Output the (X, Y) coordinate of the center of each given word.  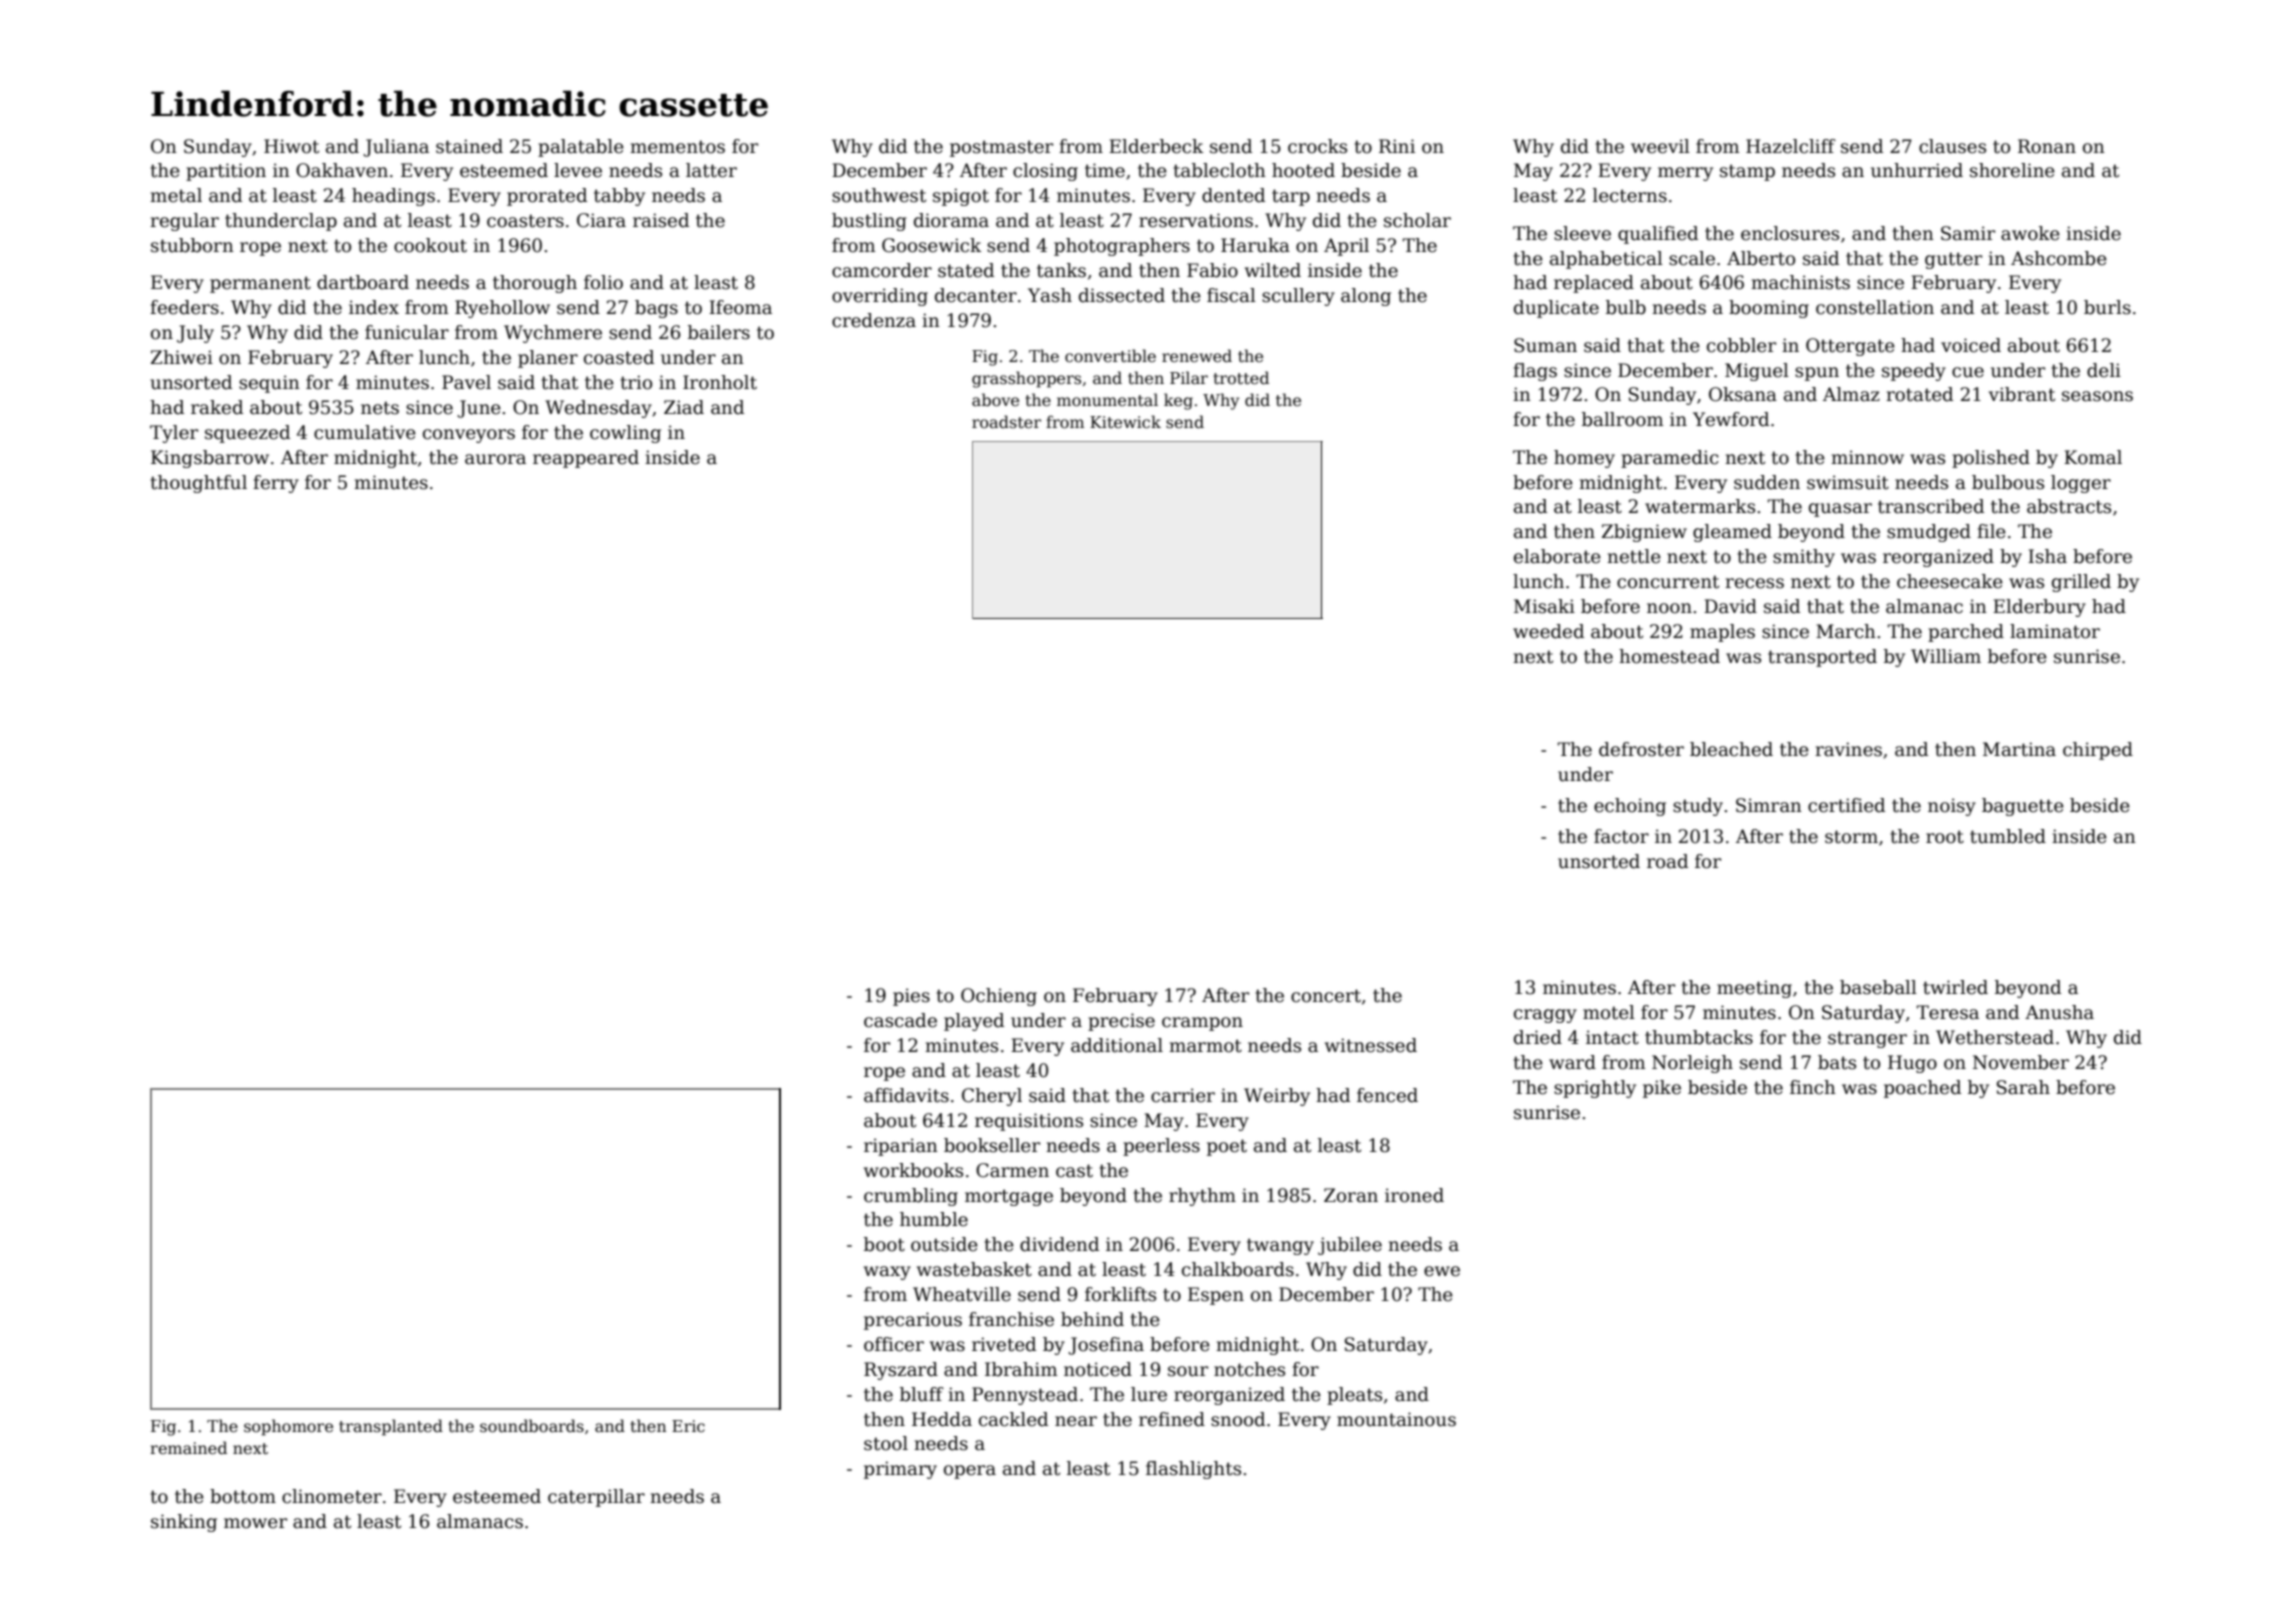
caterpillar (596, 1498)
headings (393, 197)
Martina (2019, 749)
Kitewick (1125, 422)
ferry (276, 484)
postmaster (1001, 148)
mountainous (1396, 1419)
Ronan (2047, 146)
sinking (184, 1523)
